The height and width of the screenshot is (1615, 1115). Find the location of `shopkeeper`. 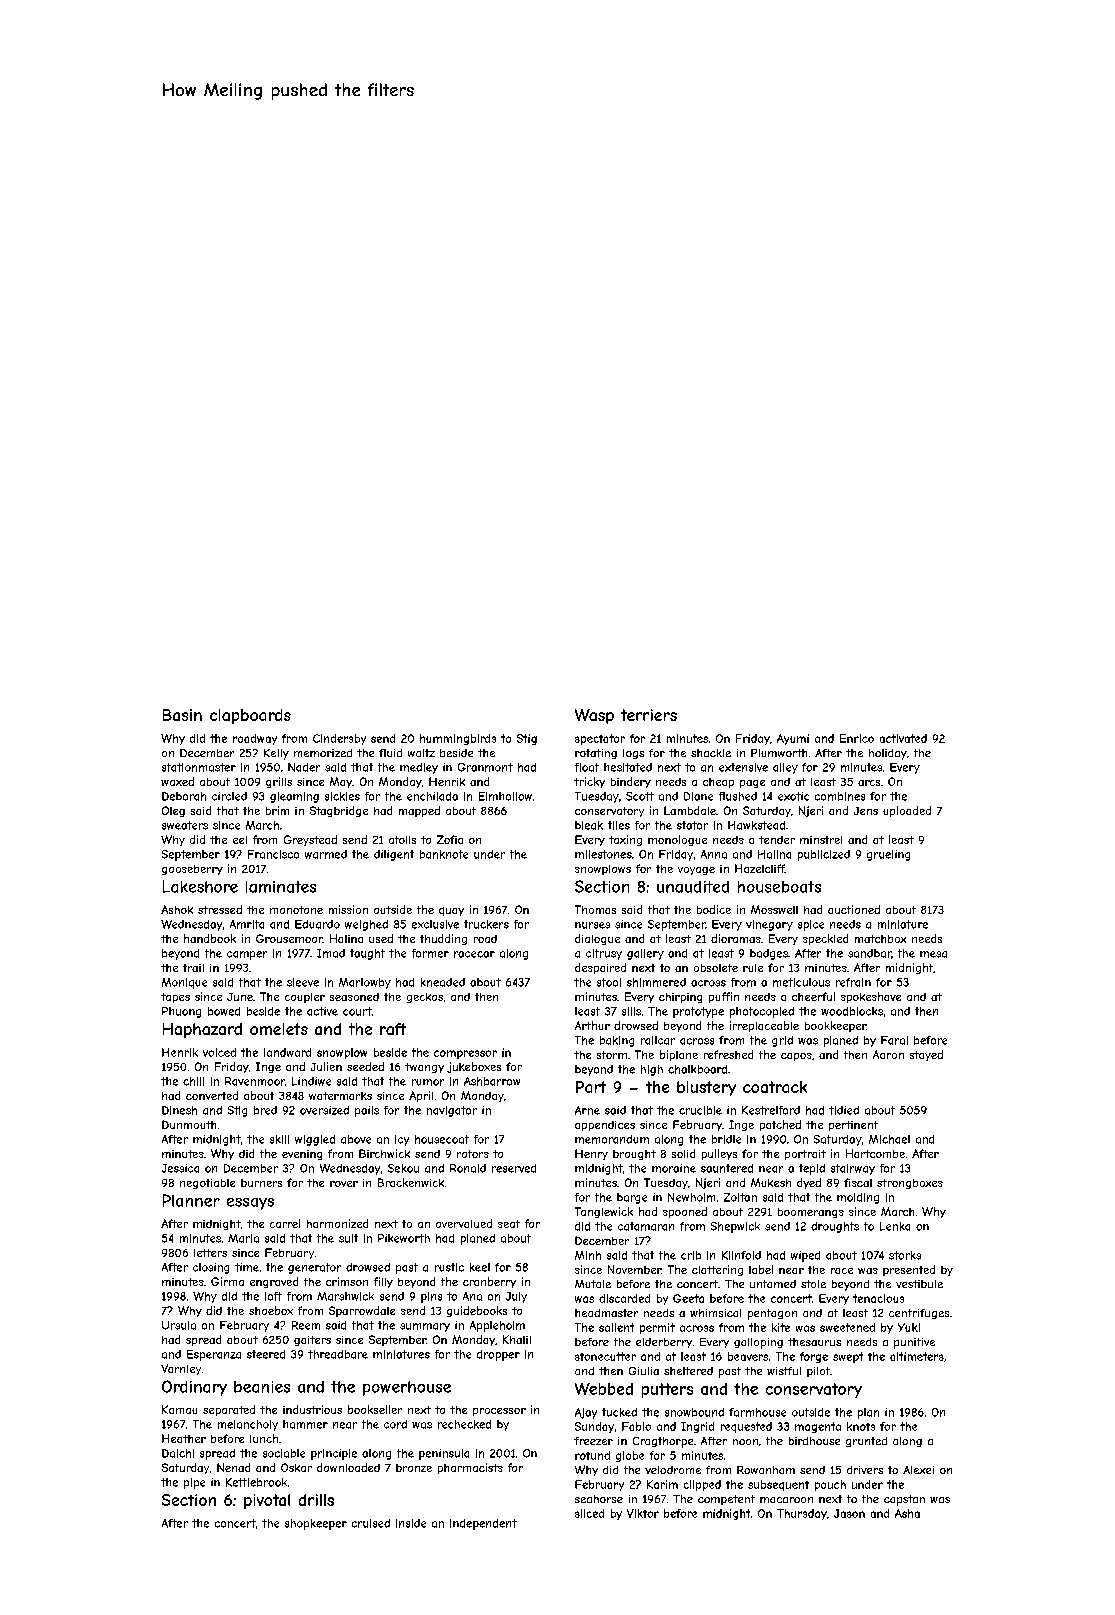

shopkeeper is located at coordinates (316, 1524).
